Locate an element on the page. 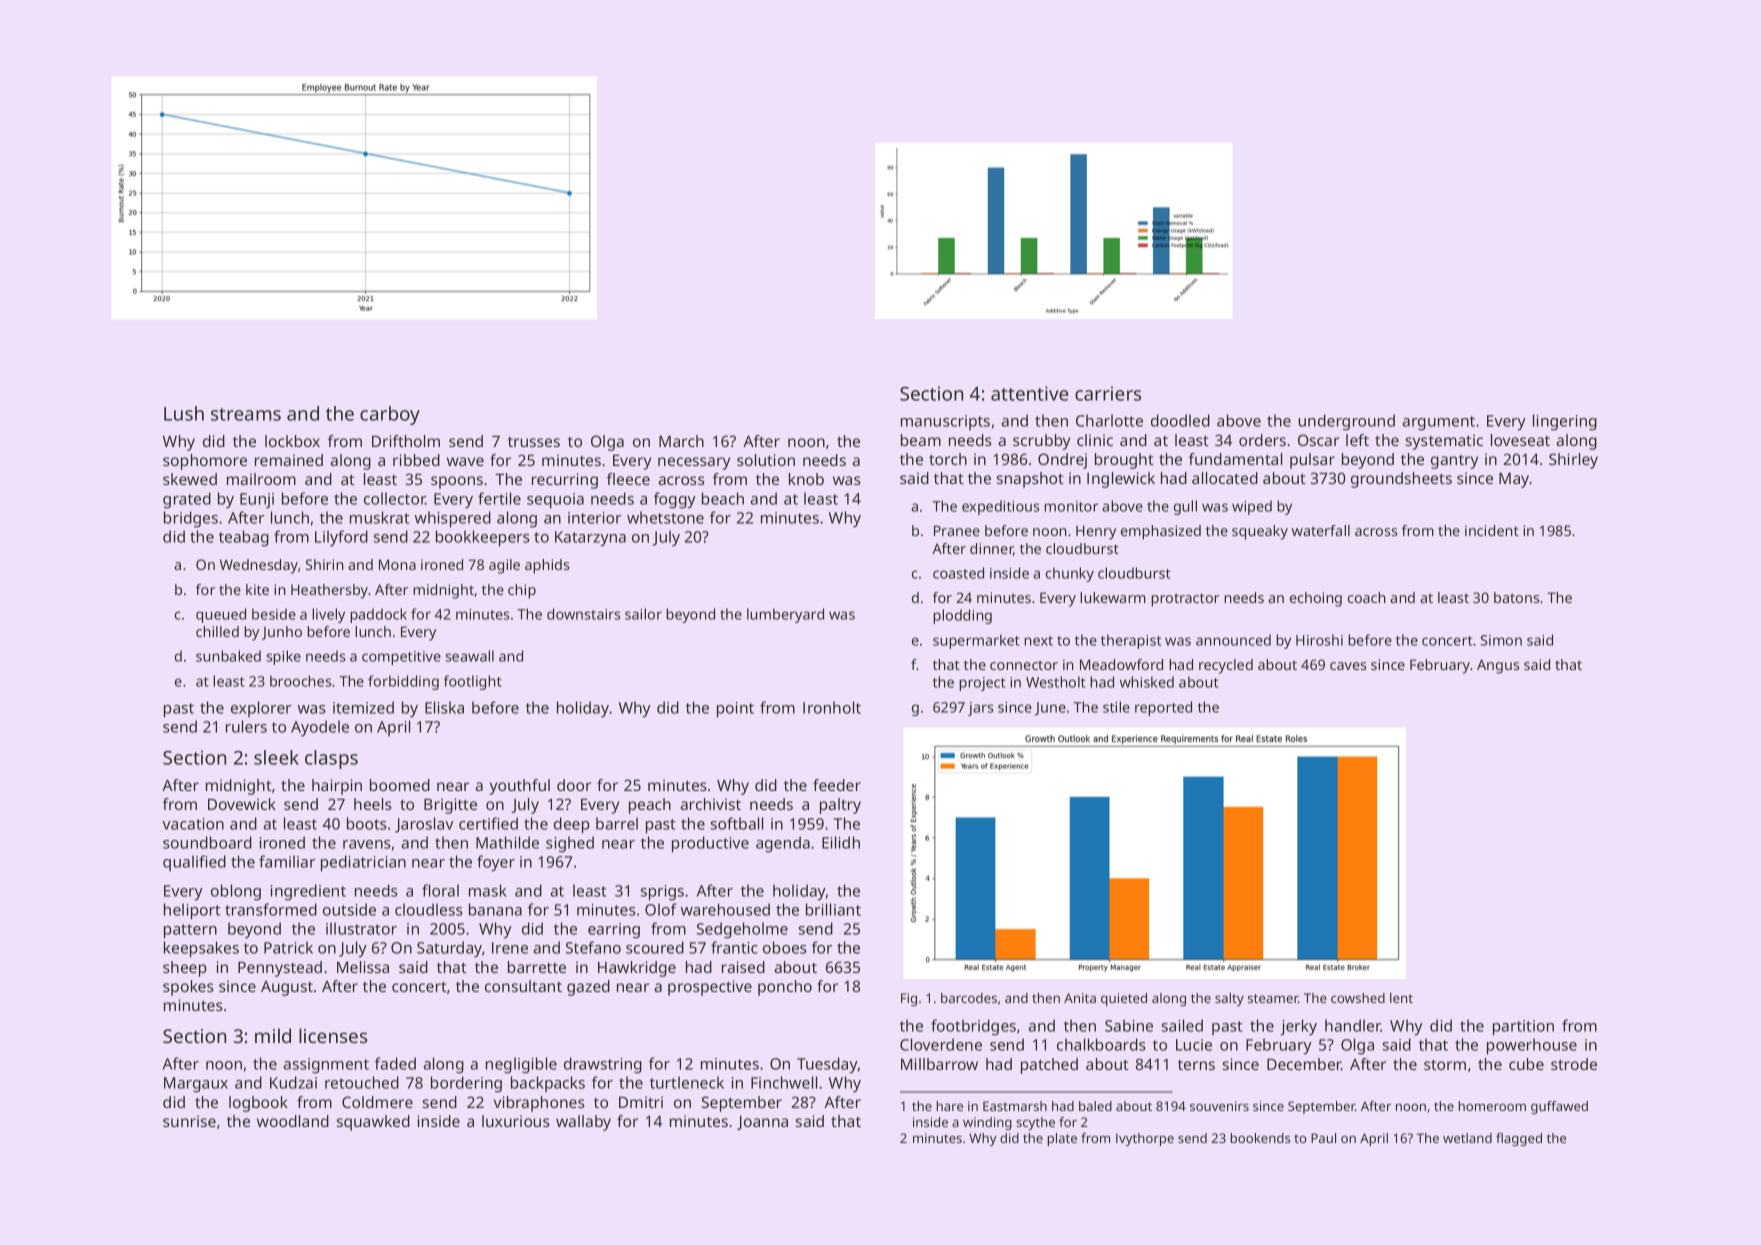 Image resolution: width=1761 pixels, height=1245 pixels. faded is located at coordinates (395, 1063).
